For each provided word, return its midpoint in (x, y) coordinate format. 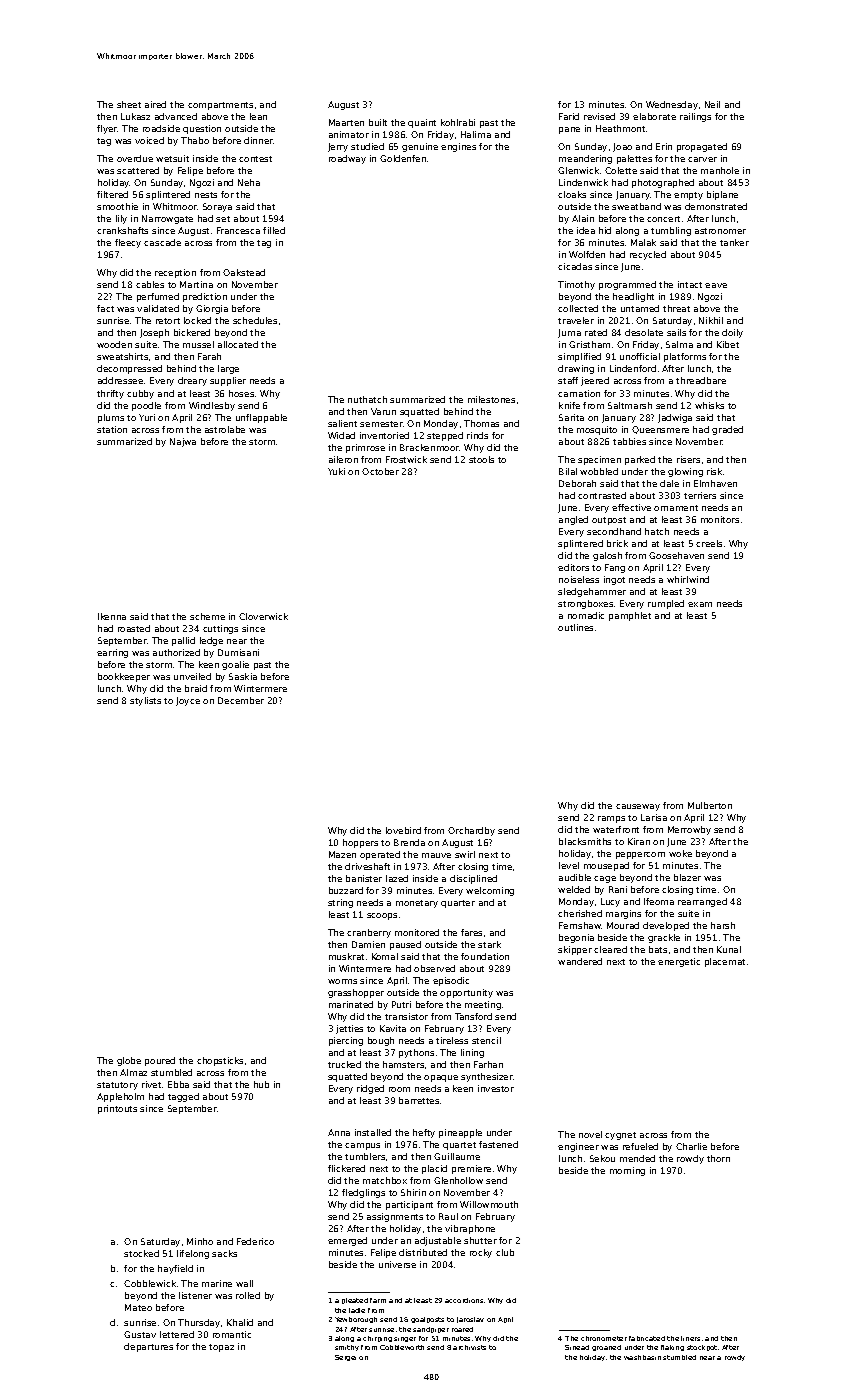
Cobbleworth (402, 1347)
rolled (248, 1295)
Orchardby (471, 831)
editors (573, 567)
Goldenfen (403, 158)
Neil (712, 104)
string (340, 903)
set (223, 219)
